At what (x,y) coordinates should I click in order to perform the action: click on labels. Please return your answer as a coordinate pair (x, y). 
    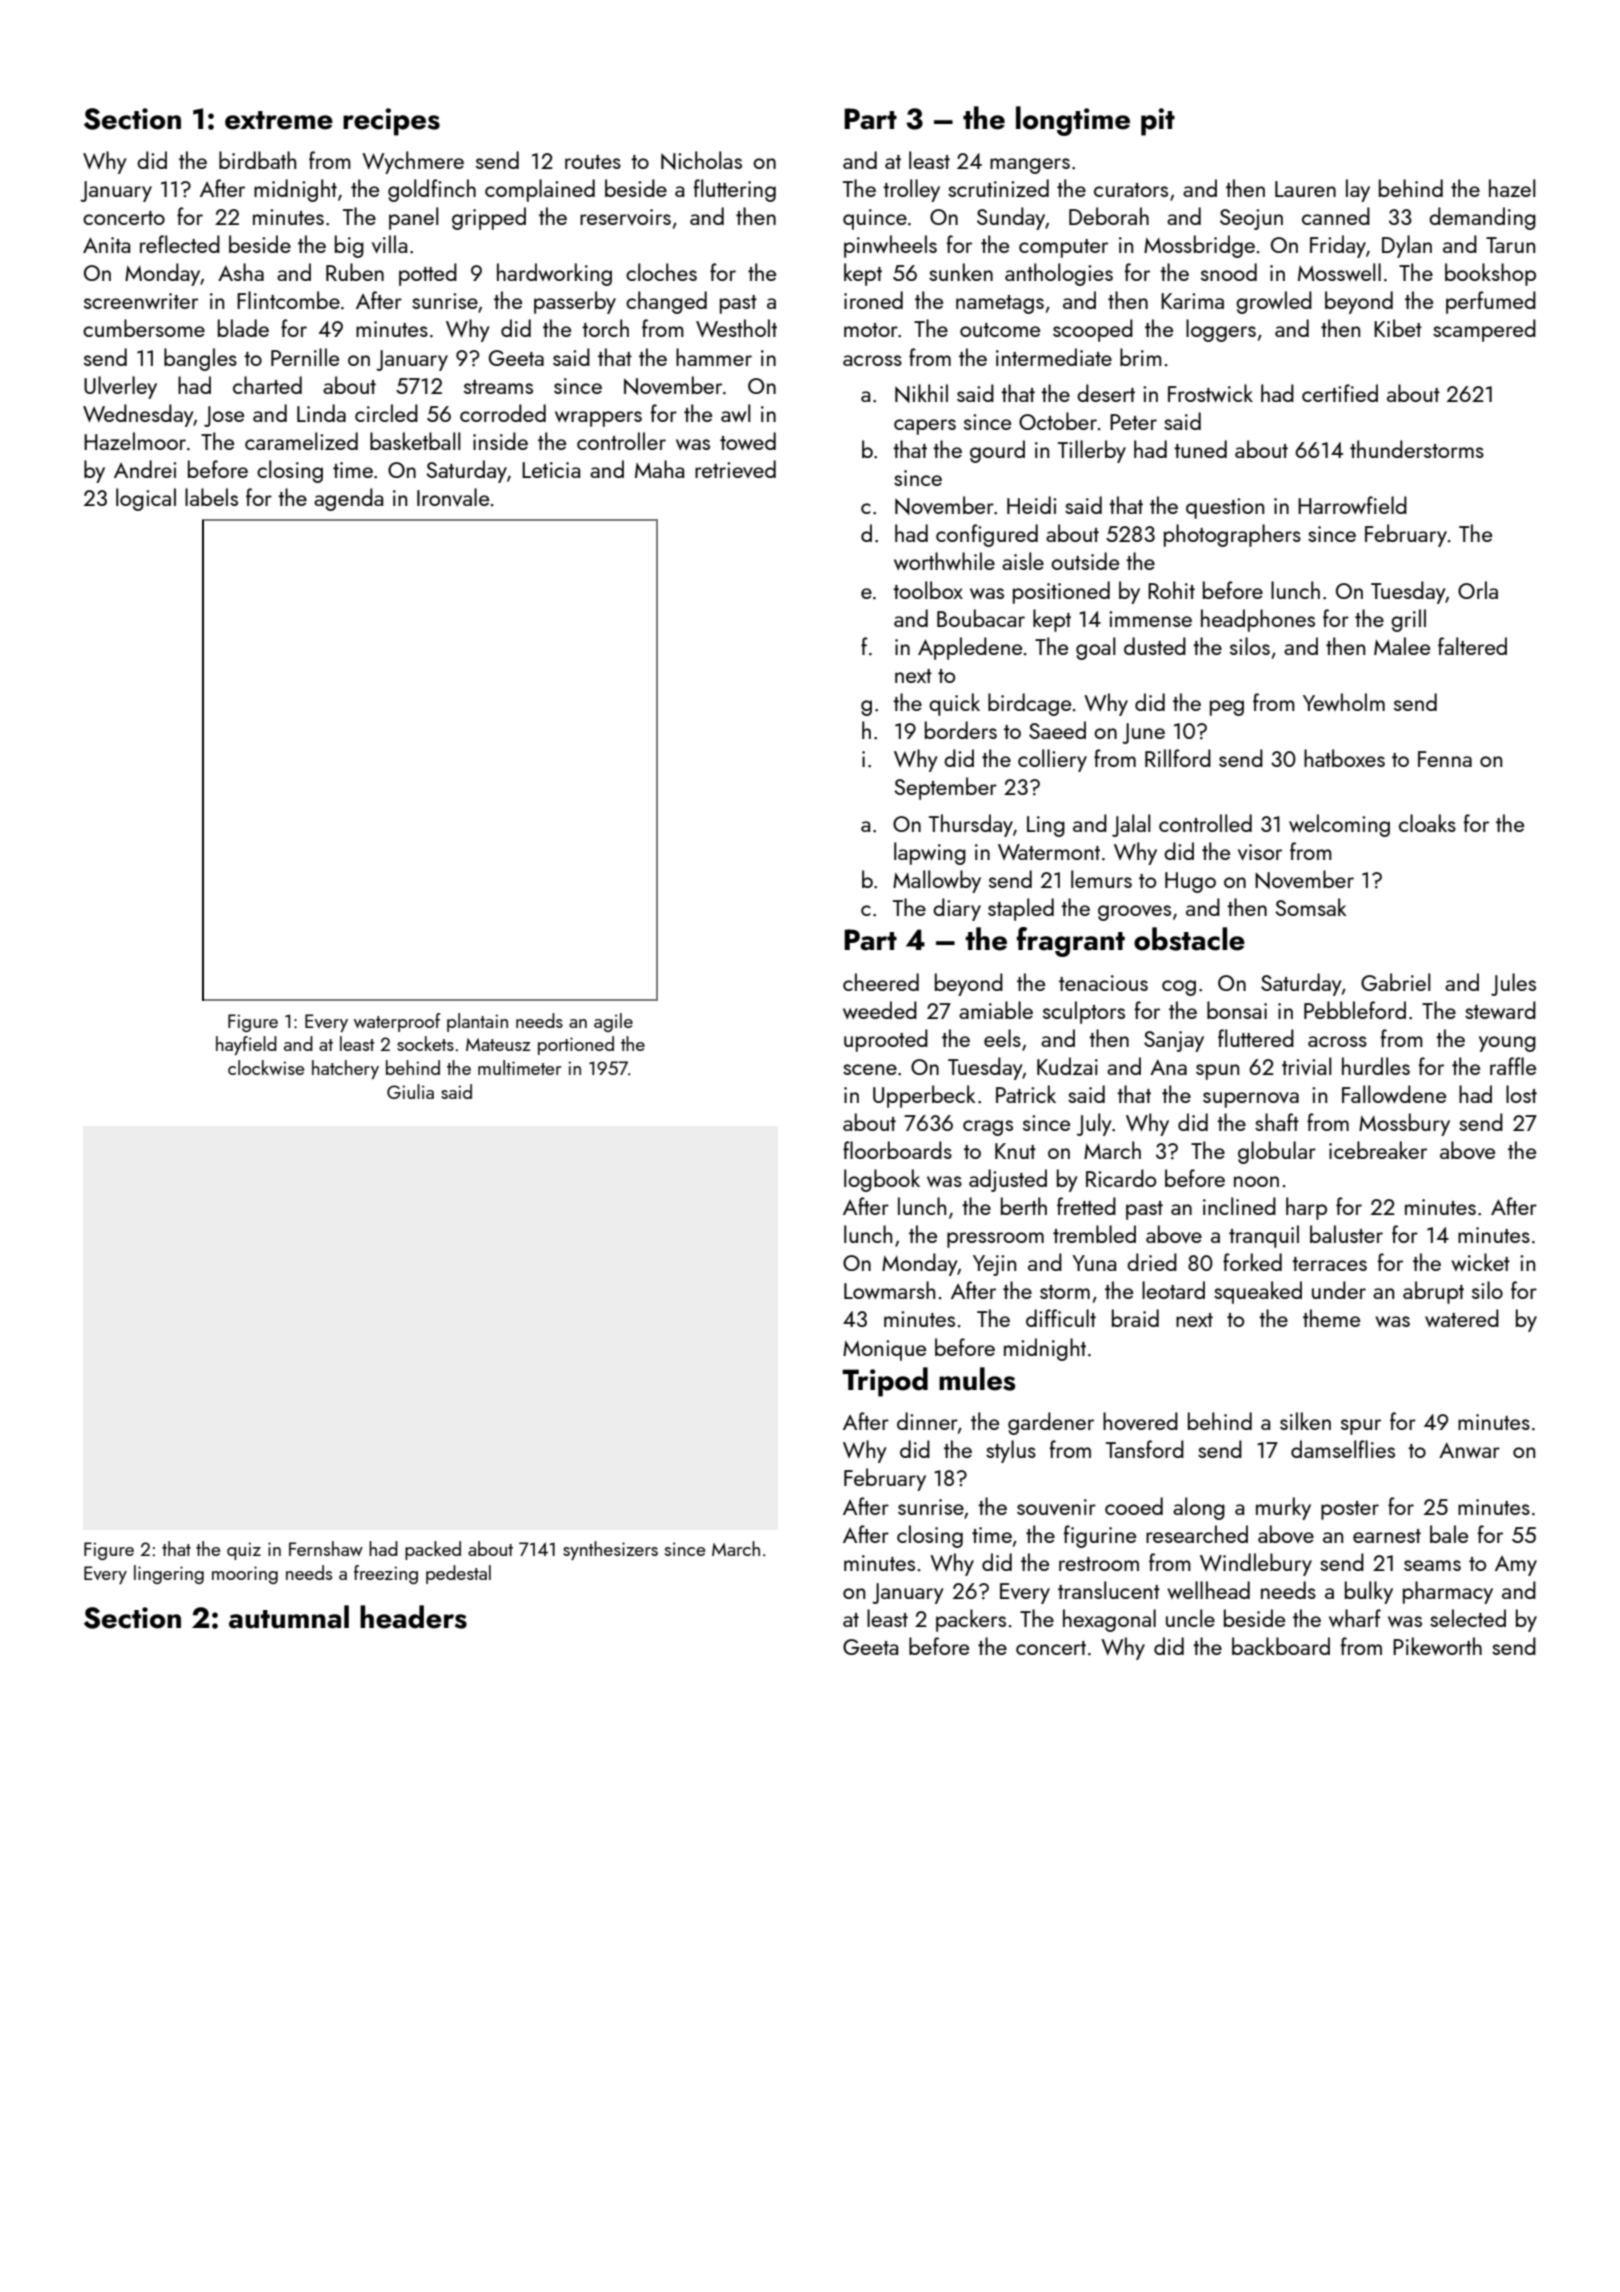
    Looking at the image, I should click on (211, 497).
